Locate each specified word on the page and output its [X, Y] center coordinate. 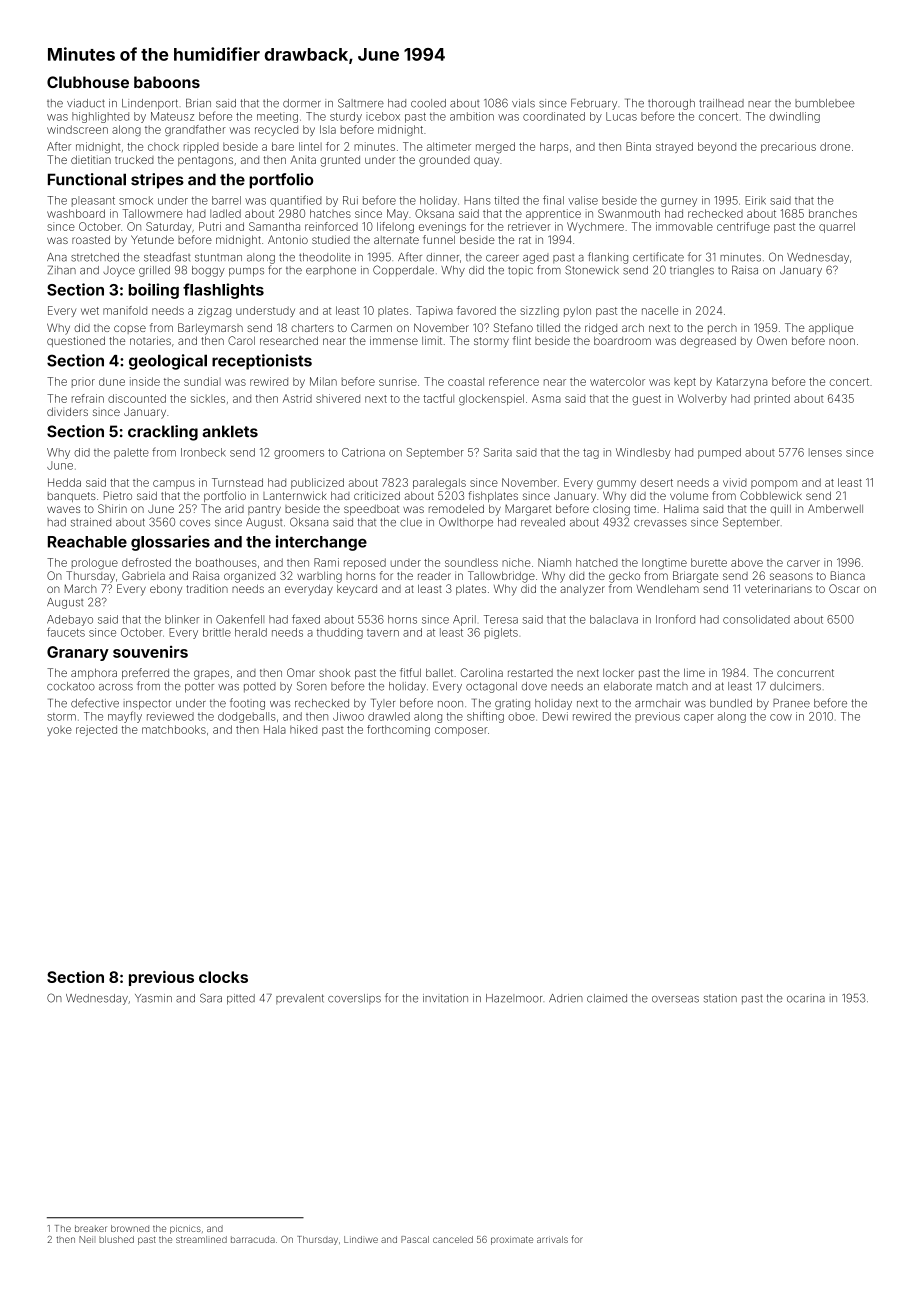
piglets [501, 633]
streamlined [201, 1239]
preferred [145, 673]
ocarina [806, 999]
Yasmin [153, 998]
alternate [396, 240]
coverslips [354, 999]
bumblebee [825, 103]
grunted [340, 161]
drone [835, 146]
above [747, 562]
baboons [167, 82]
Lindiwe [361, 1239]
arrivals [552, 1239]
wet [90, 311]
